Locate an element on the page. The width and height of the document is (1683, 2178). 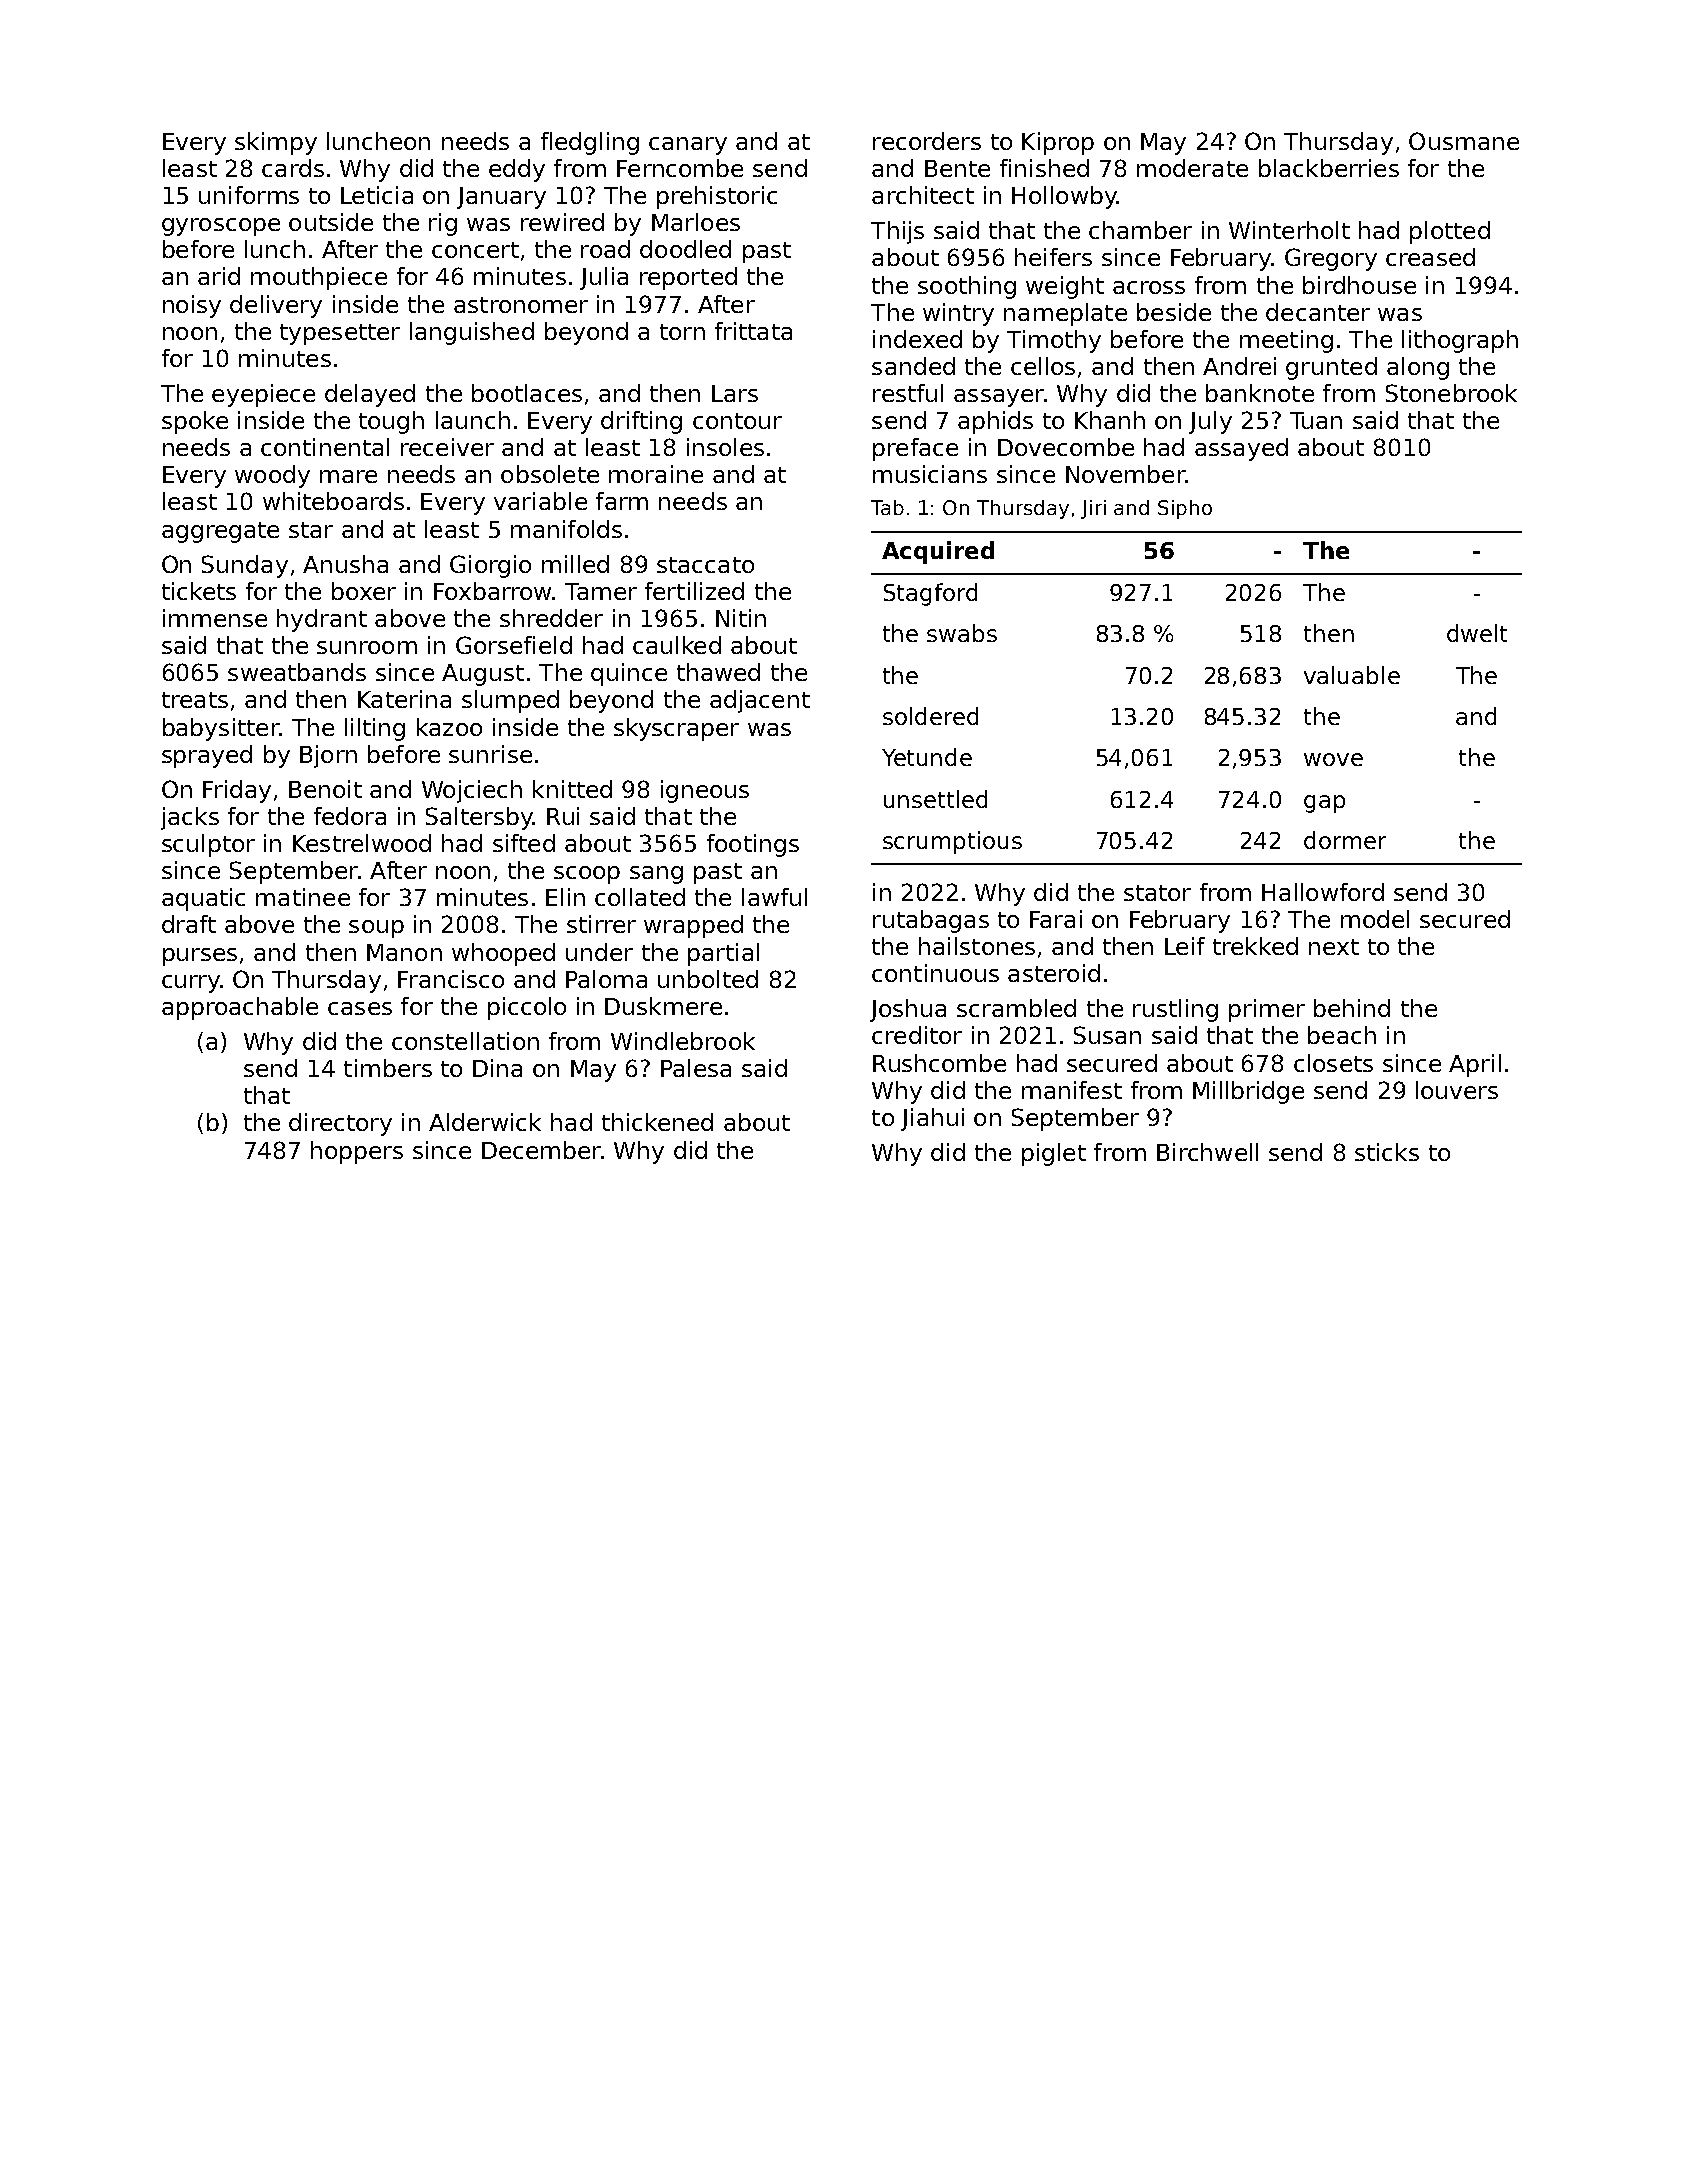
restful is located at coordinates (908, 393).
